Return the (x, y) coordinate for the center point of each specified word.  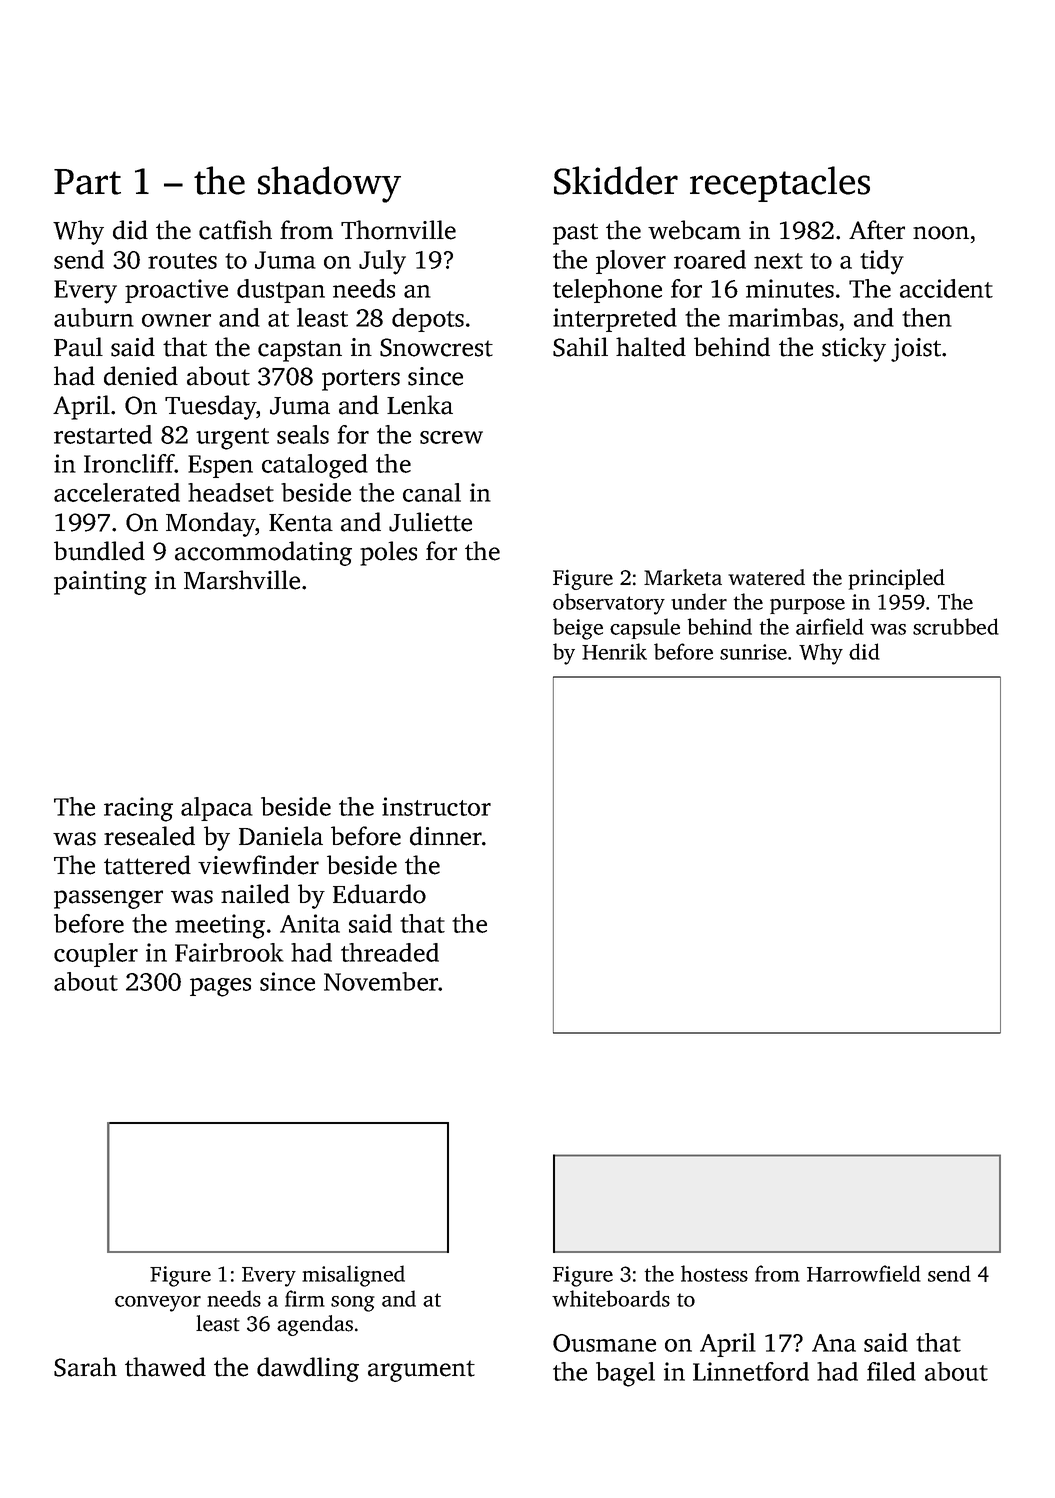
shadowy (329, 184)
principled (896, 579)
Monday (210, 524)
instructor (436, 806)
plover (631, 262)
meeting (220, 926)
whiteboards (611, 1298)
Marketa (683, 577)
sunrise (753, 652)
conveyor (158, 1304)
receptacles (780, 184)
